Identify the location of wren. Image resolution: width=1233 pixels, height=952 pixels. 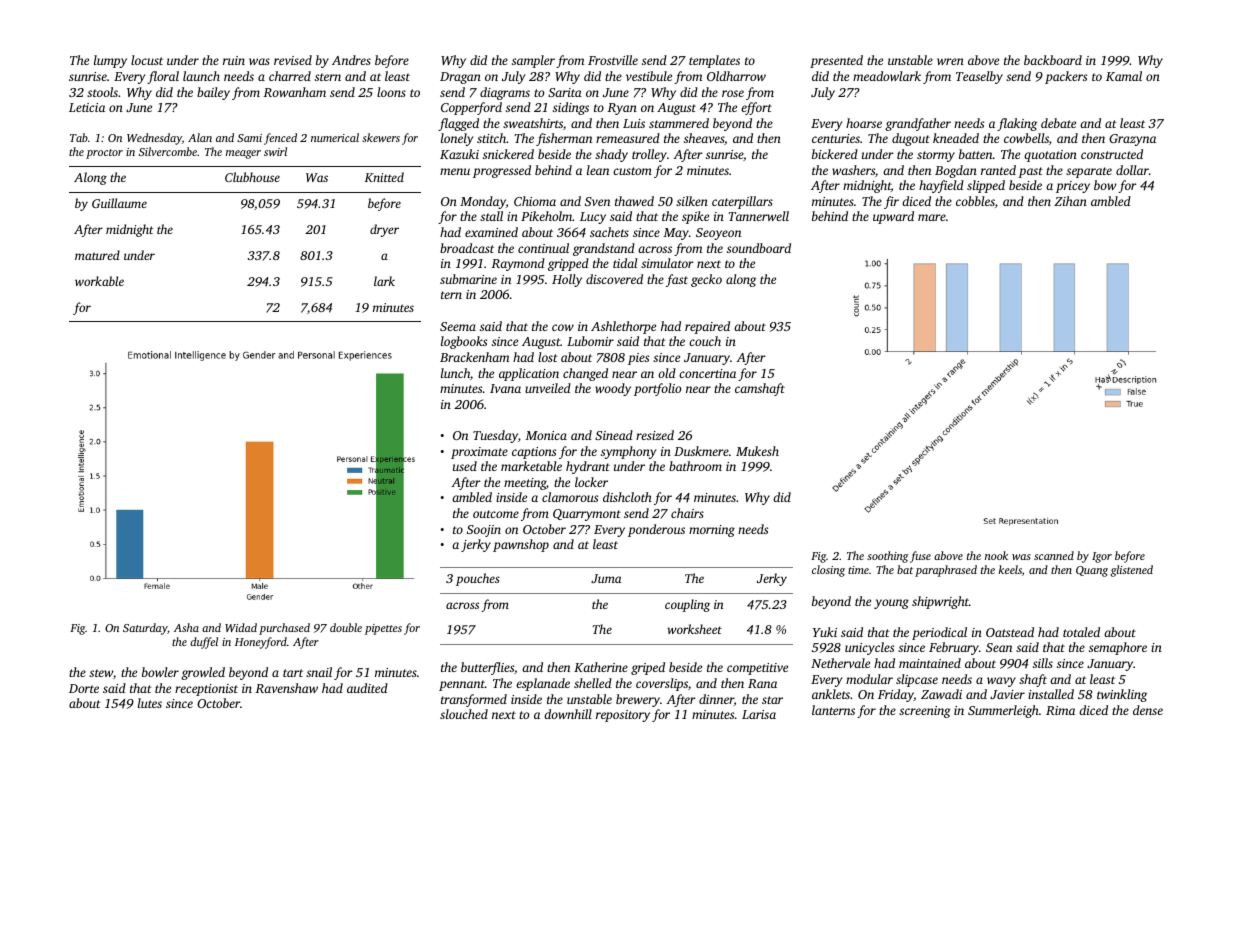
(950, 61).
